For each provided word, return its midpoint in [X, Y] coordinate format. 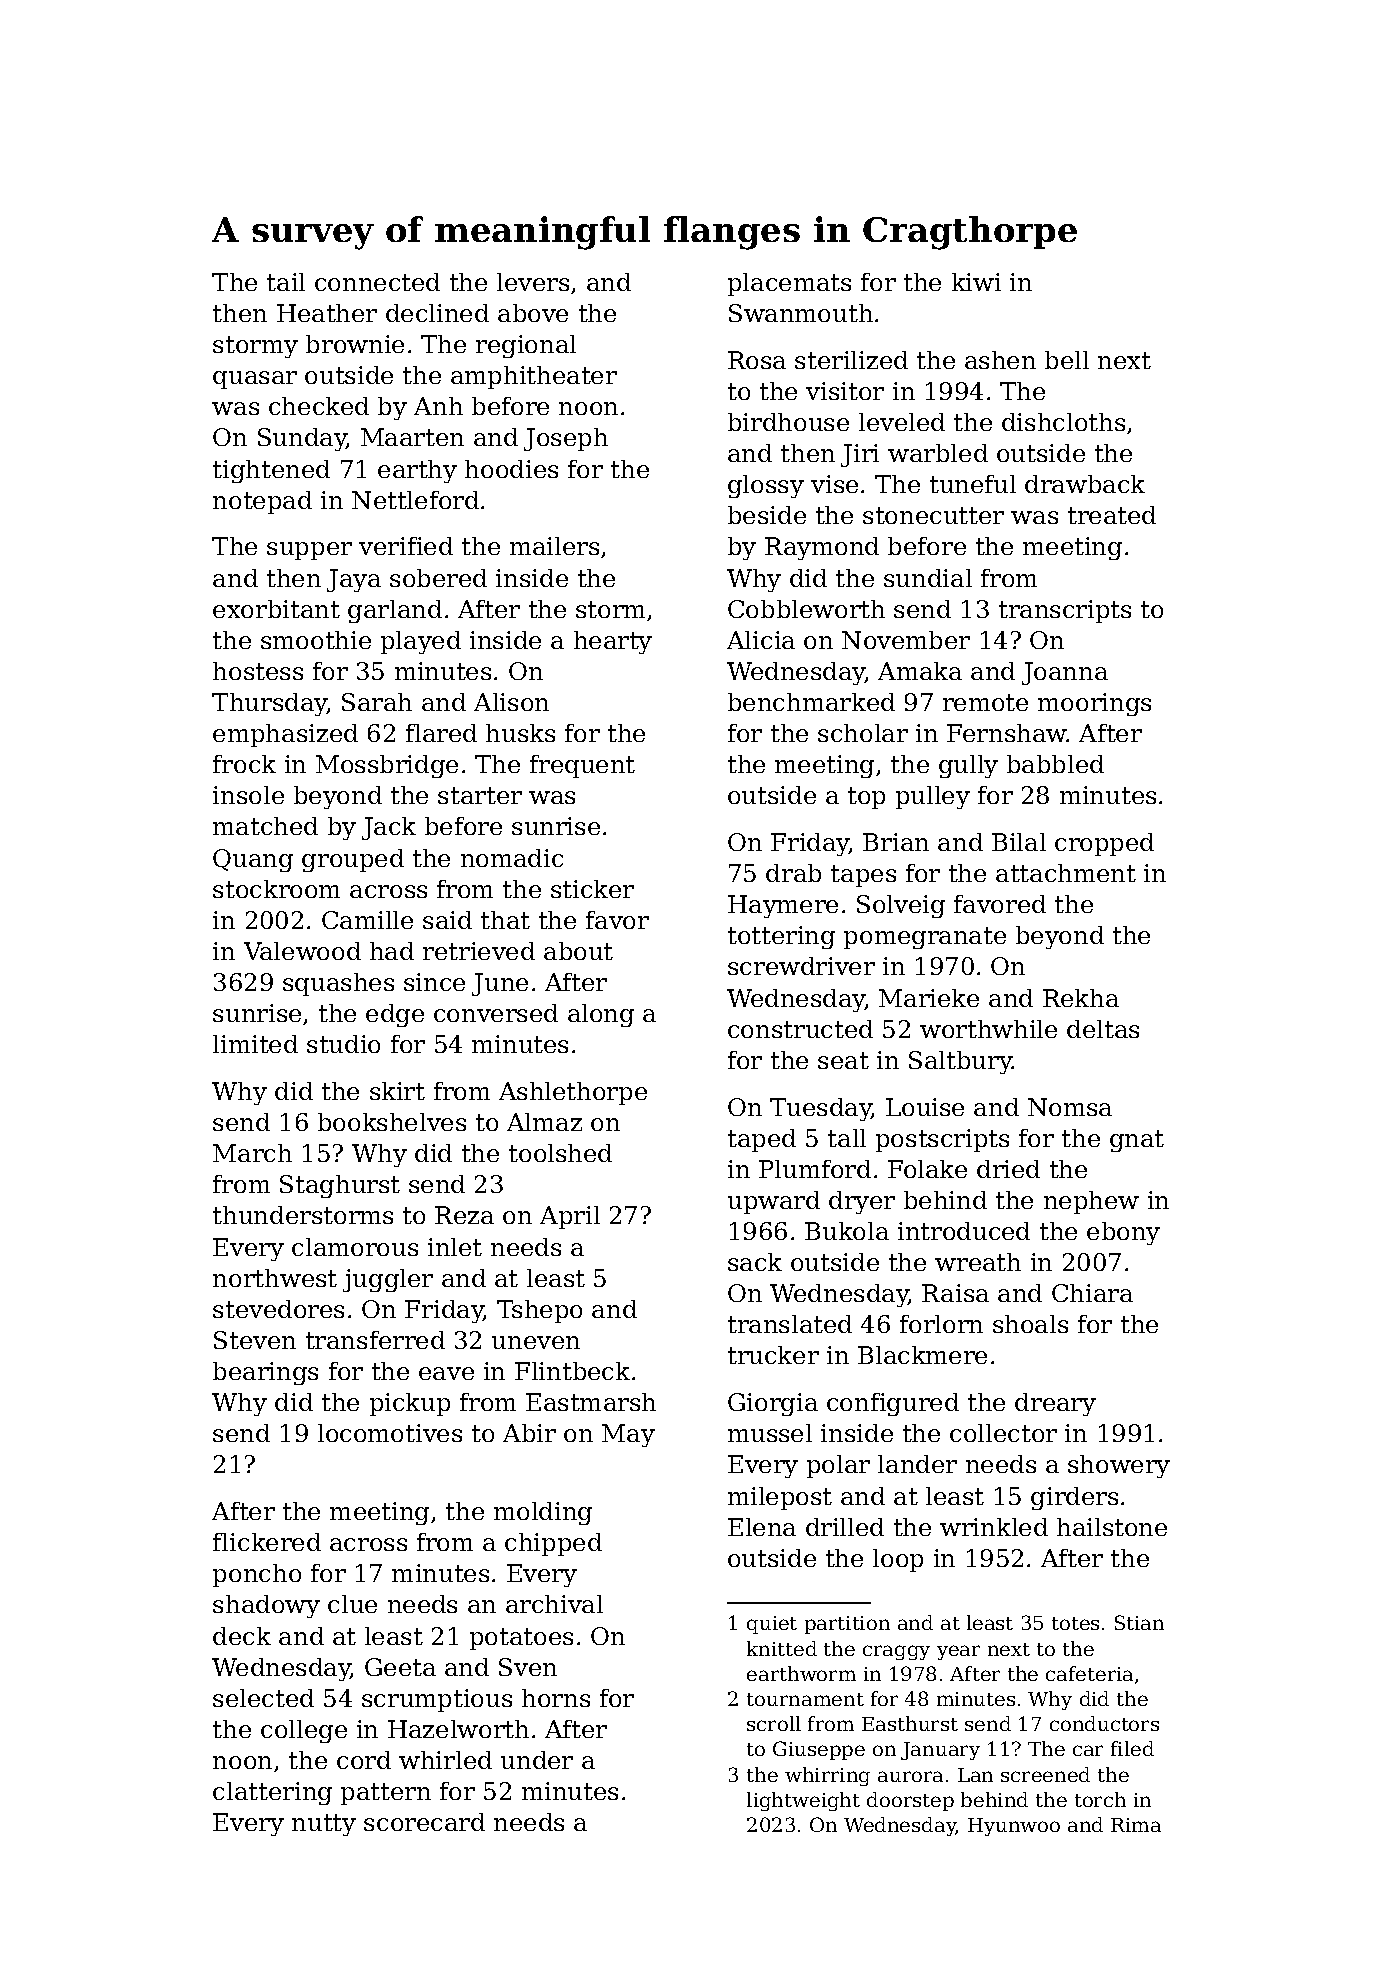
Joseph [566, 439]
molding [543, 1513]
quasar [255, 380]
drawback [1085, 484]
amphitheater [534, 377]
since [434, 982]
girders [1074, 1498]
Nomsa [1070, 1107]
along [601, 1015]
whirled [445, 1760]
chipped [553, 1544]
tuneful [973, 484]
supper [309, 551]
